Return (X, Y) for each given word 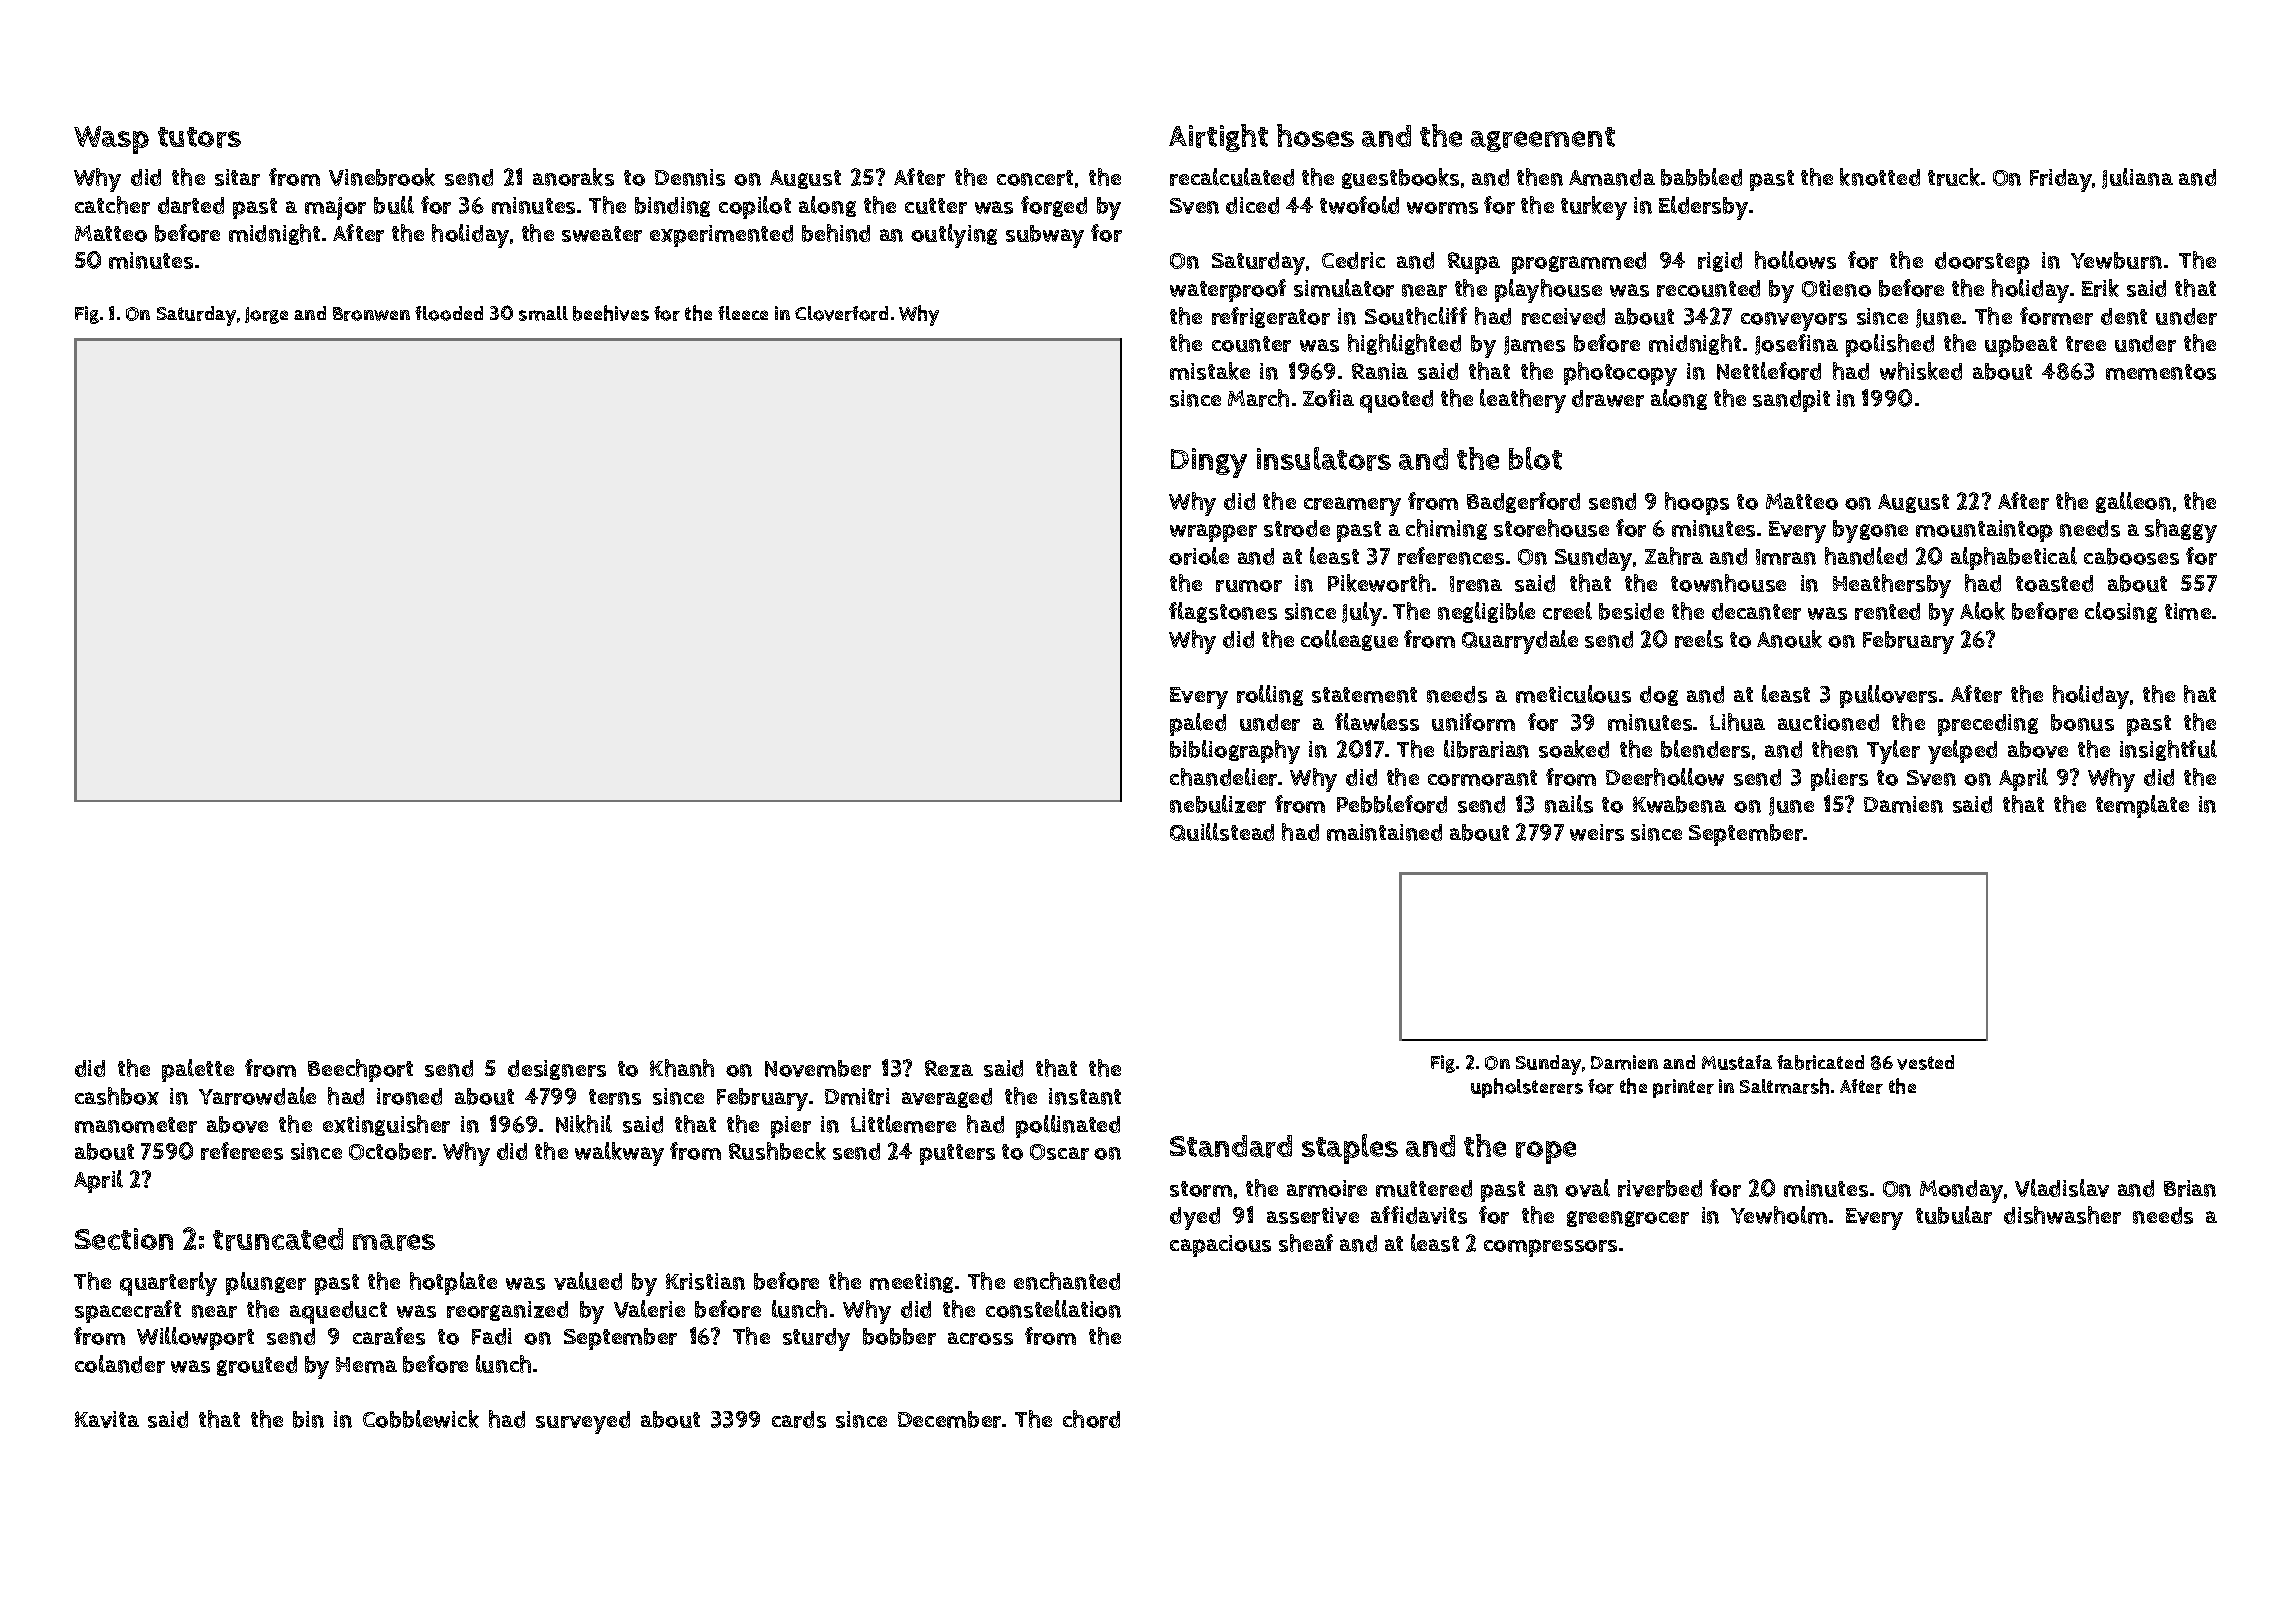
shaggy (2181, 531)
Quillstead (1222, 832)
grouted (257, 1366)
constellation (1053, 1309)
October (390, 1151)
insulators (1324, 459)
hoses (1315, 135)
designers (557, 1070)
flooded (449, 313)
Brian (2190, 1188)
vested (1925, 1062)
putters (957, 1154)
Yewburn (2116, 260)
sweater (602, 234)
